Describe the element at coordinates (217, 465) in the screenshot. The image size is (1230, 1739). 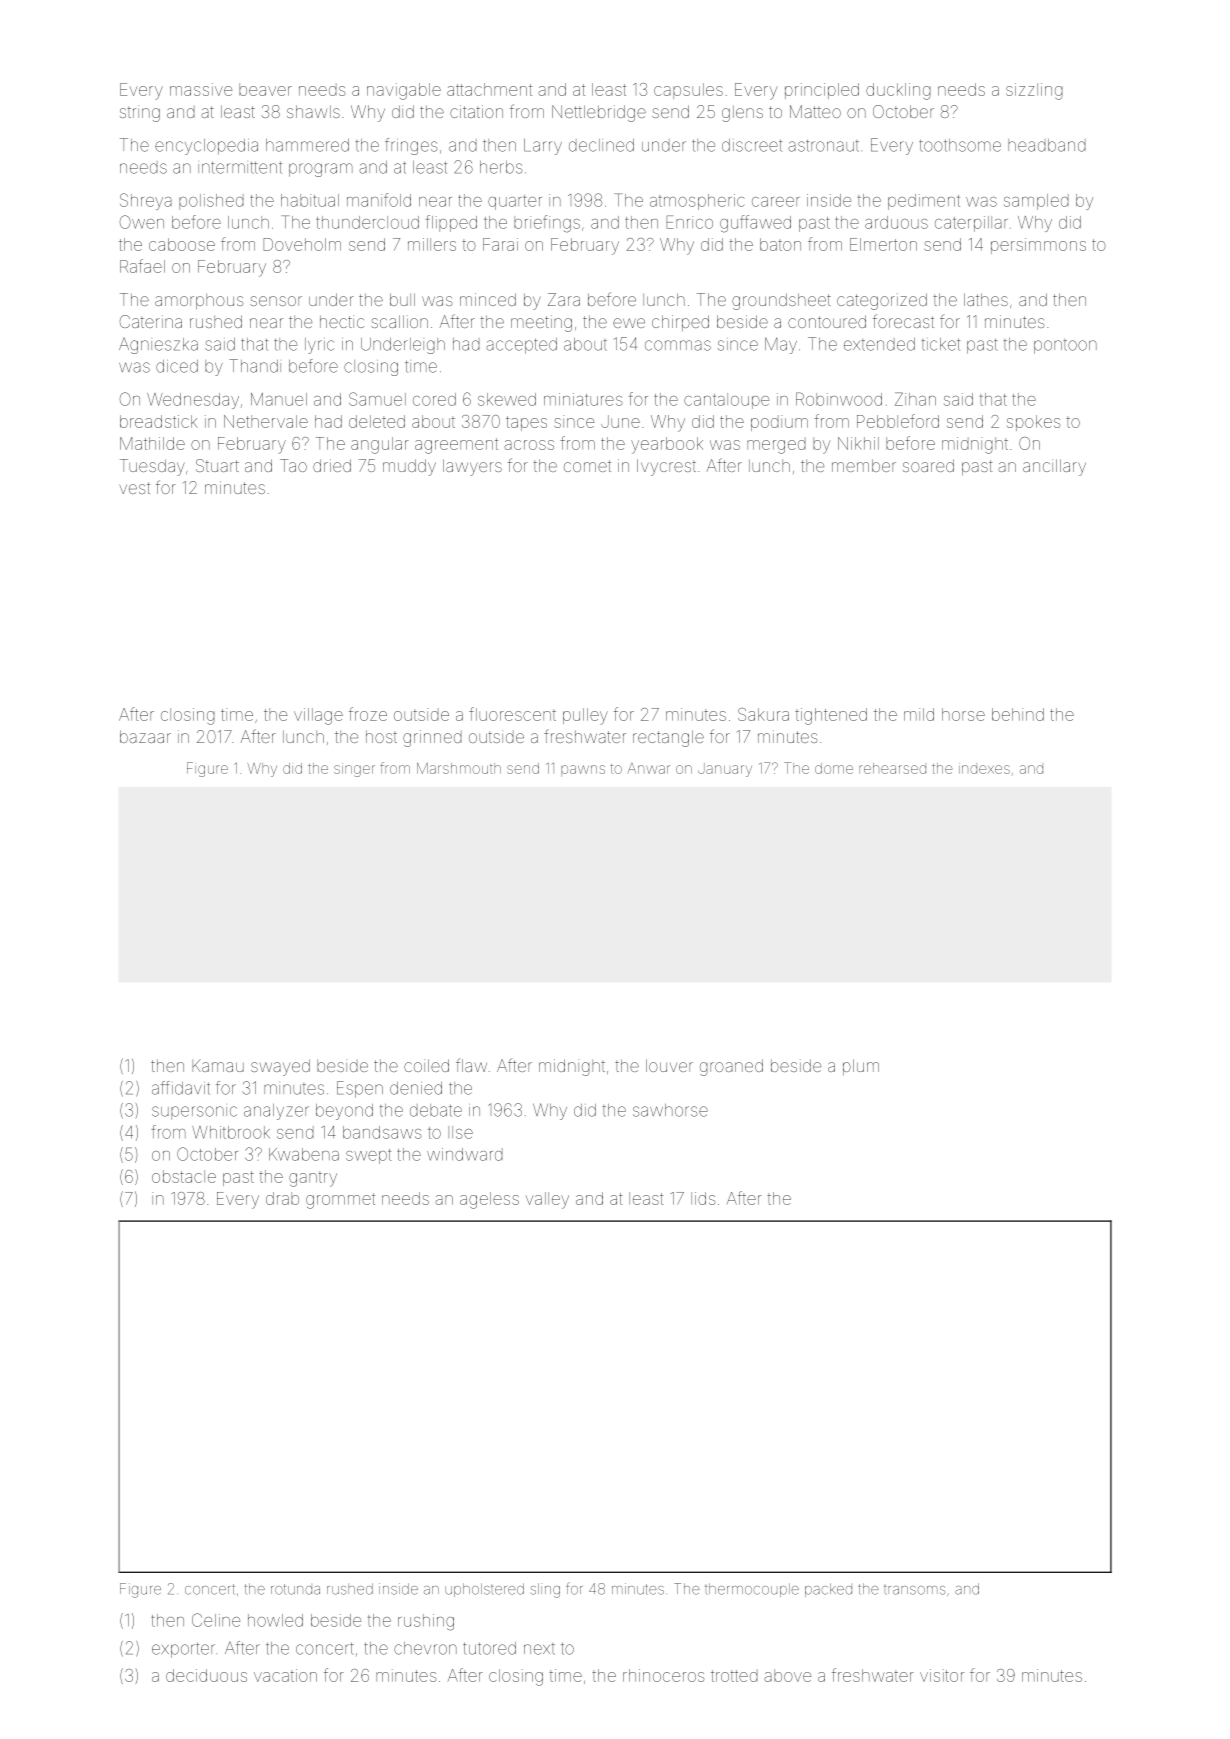
I see `Stuart` at that location.
